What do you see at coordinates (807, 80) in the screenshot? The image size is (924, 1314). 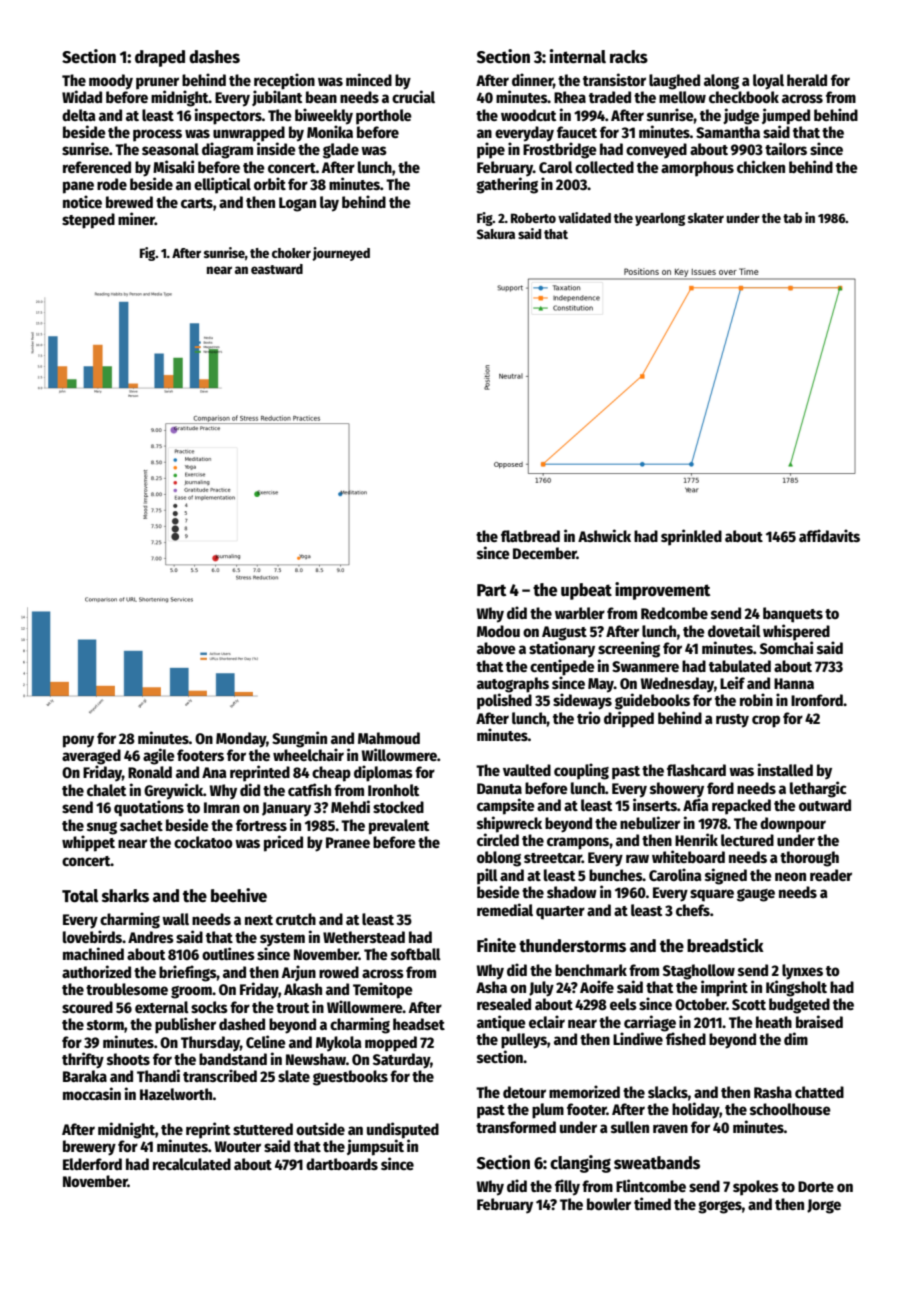 I see `herald` at bounding box center [807, 80].
